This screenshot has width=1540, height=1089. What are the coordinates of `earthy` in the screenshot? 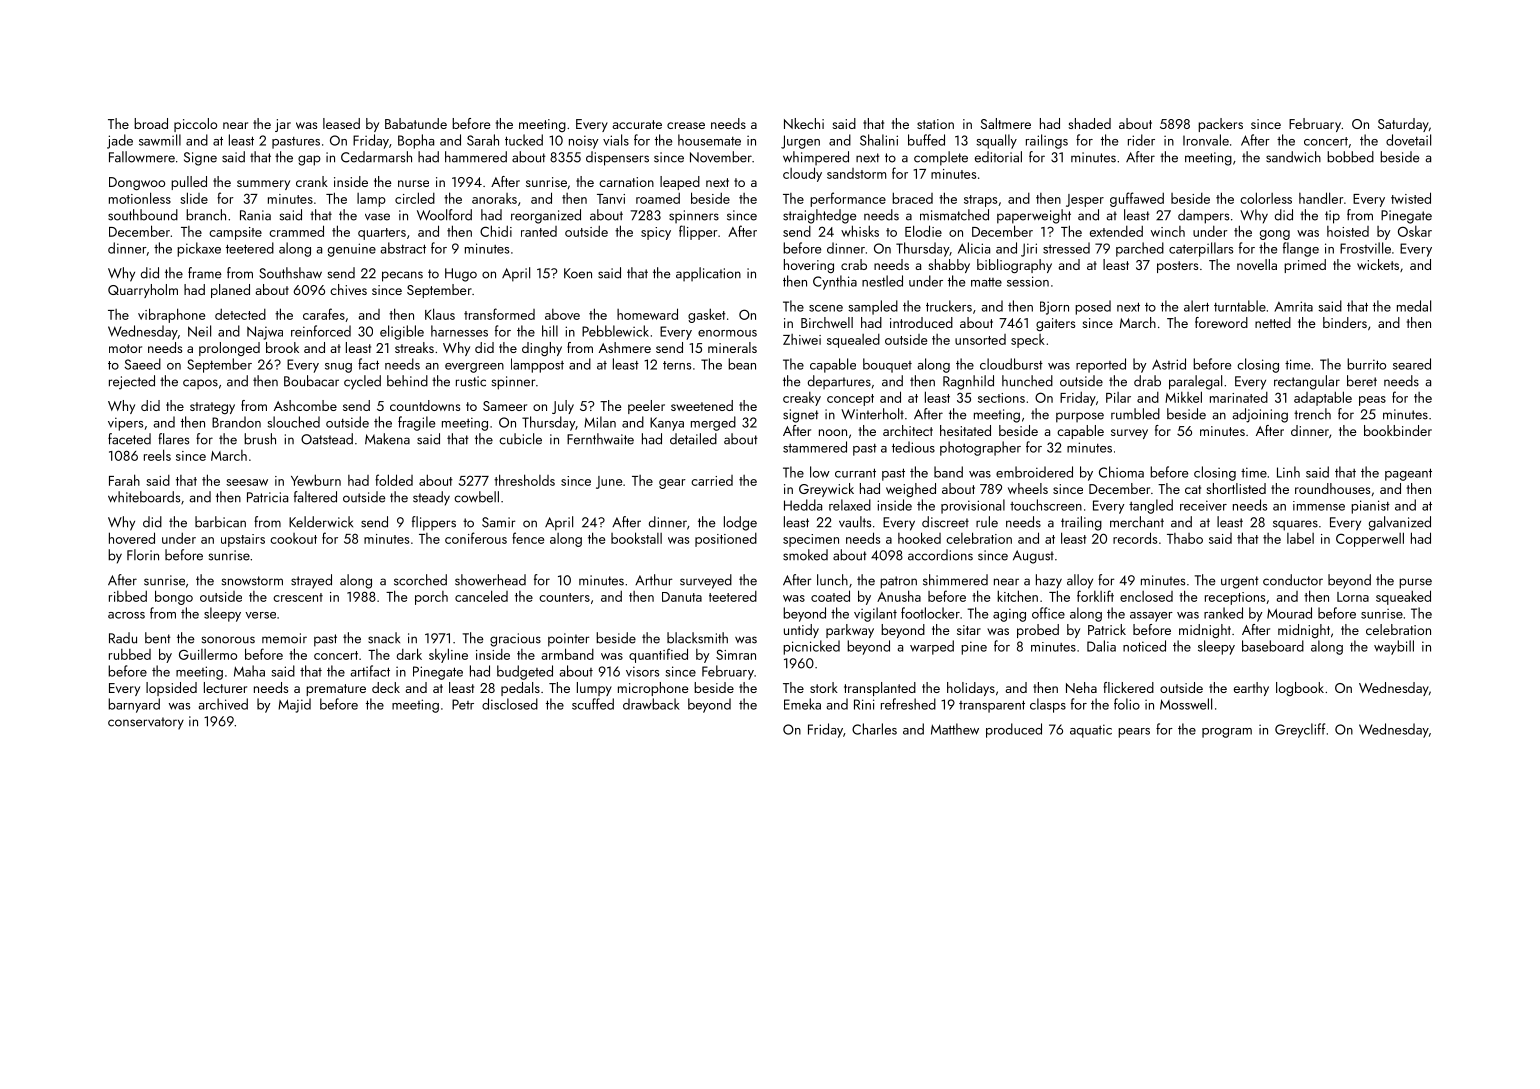 It's located at (1251, 689).
